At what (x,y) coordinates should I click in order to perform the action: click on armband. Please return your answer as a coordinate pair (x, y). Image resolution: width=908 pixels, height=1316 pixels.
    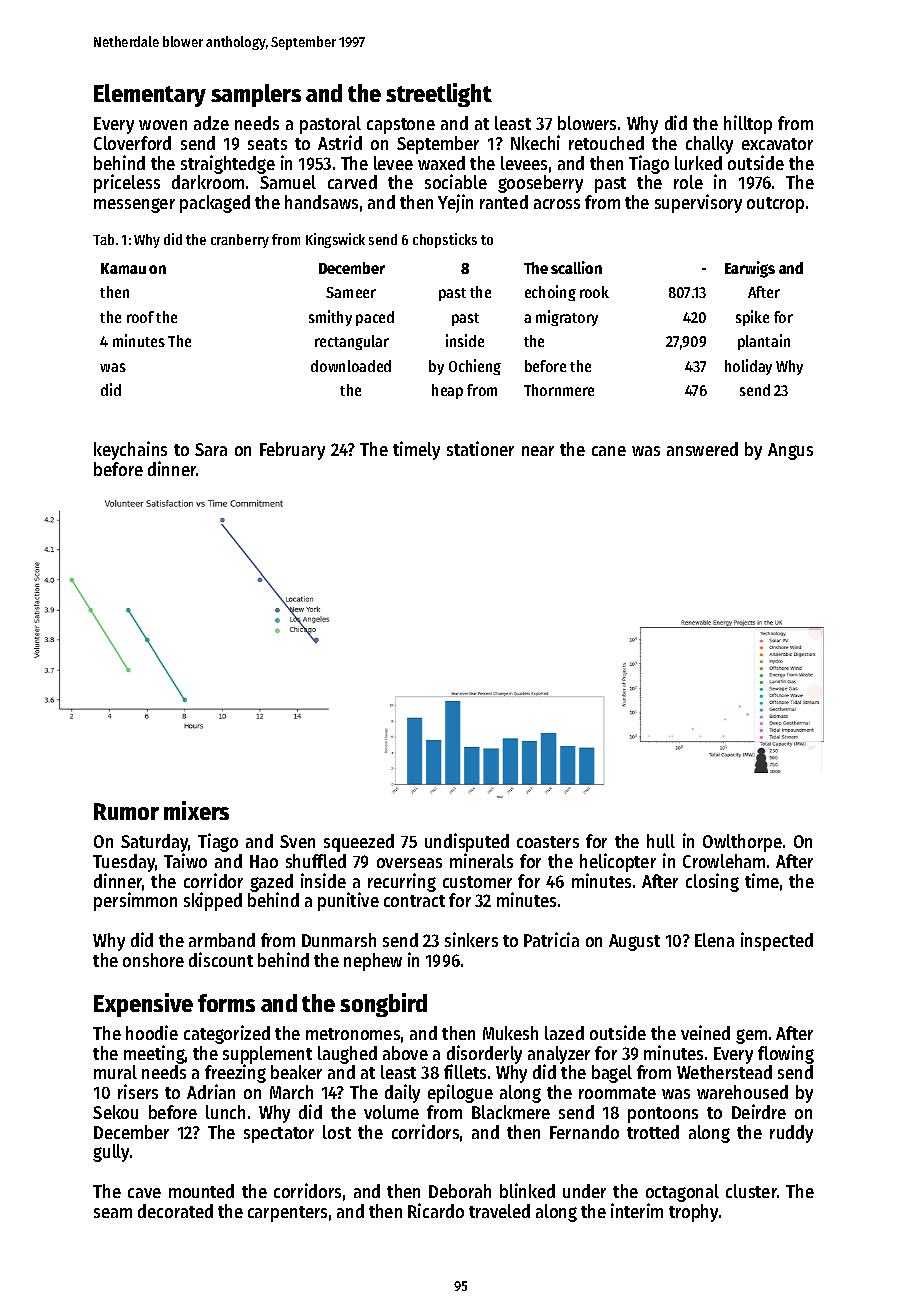
    Looking at the image, I should click on (222, 940).
